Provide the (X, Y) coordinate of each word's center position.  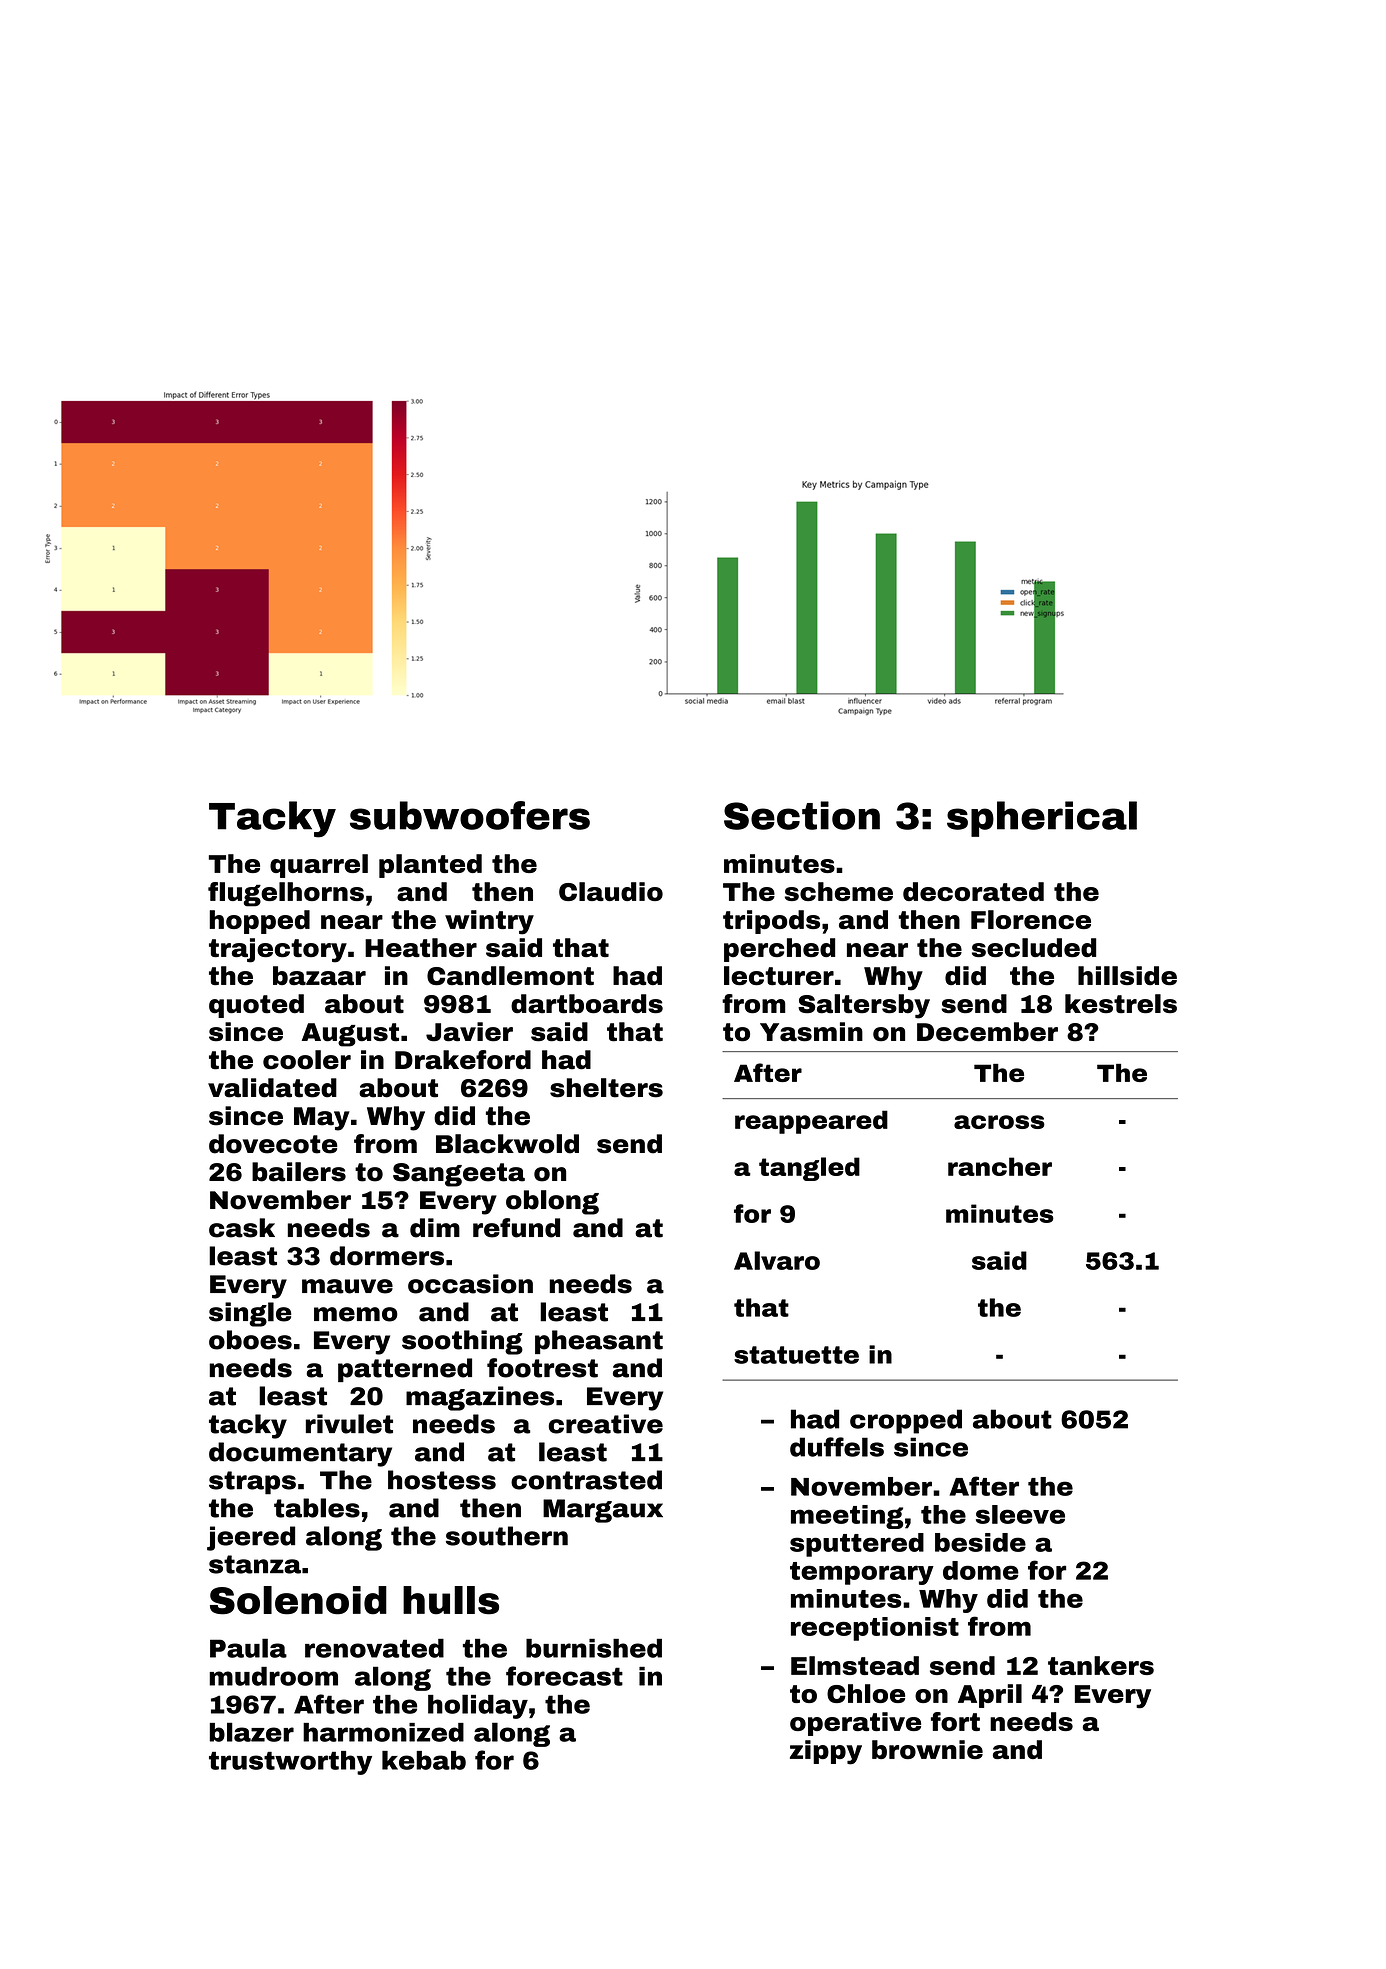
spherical (1042, 819)
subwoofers (470, 815)
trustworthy (290, 1763)
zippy (826, 1752)
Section (802, 815)
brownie (927, 1749)
